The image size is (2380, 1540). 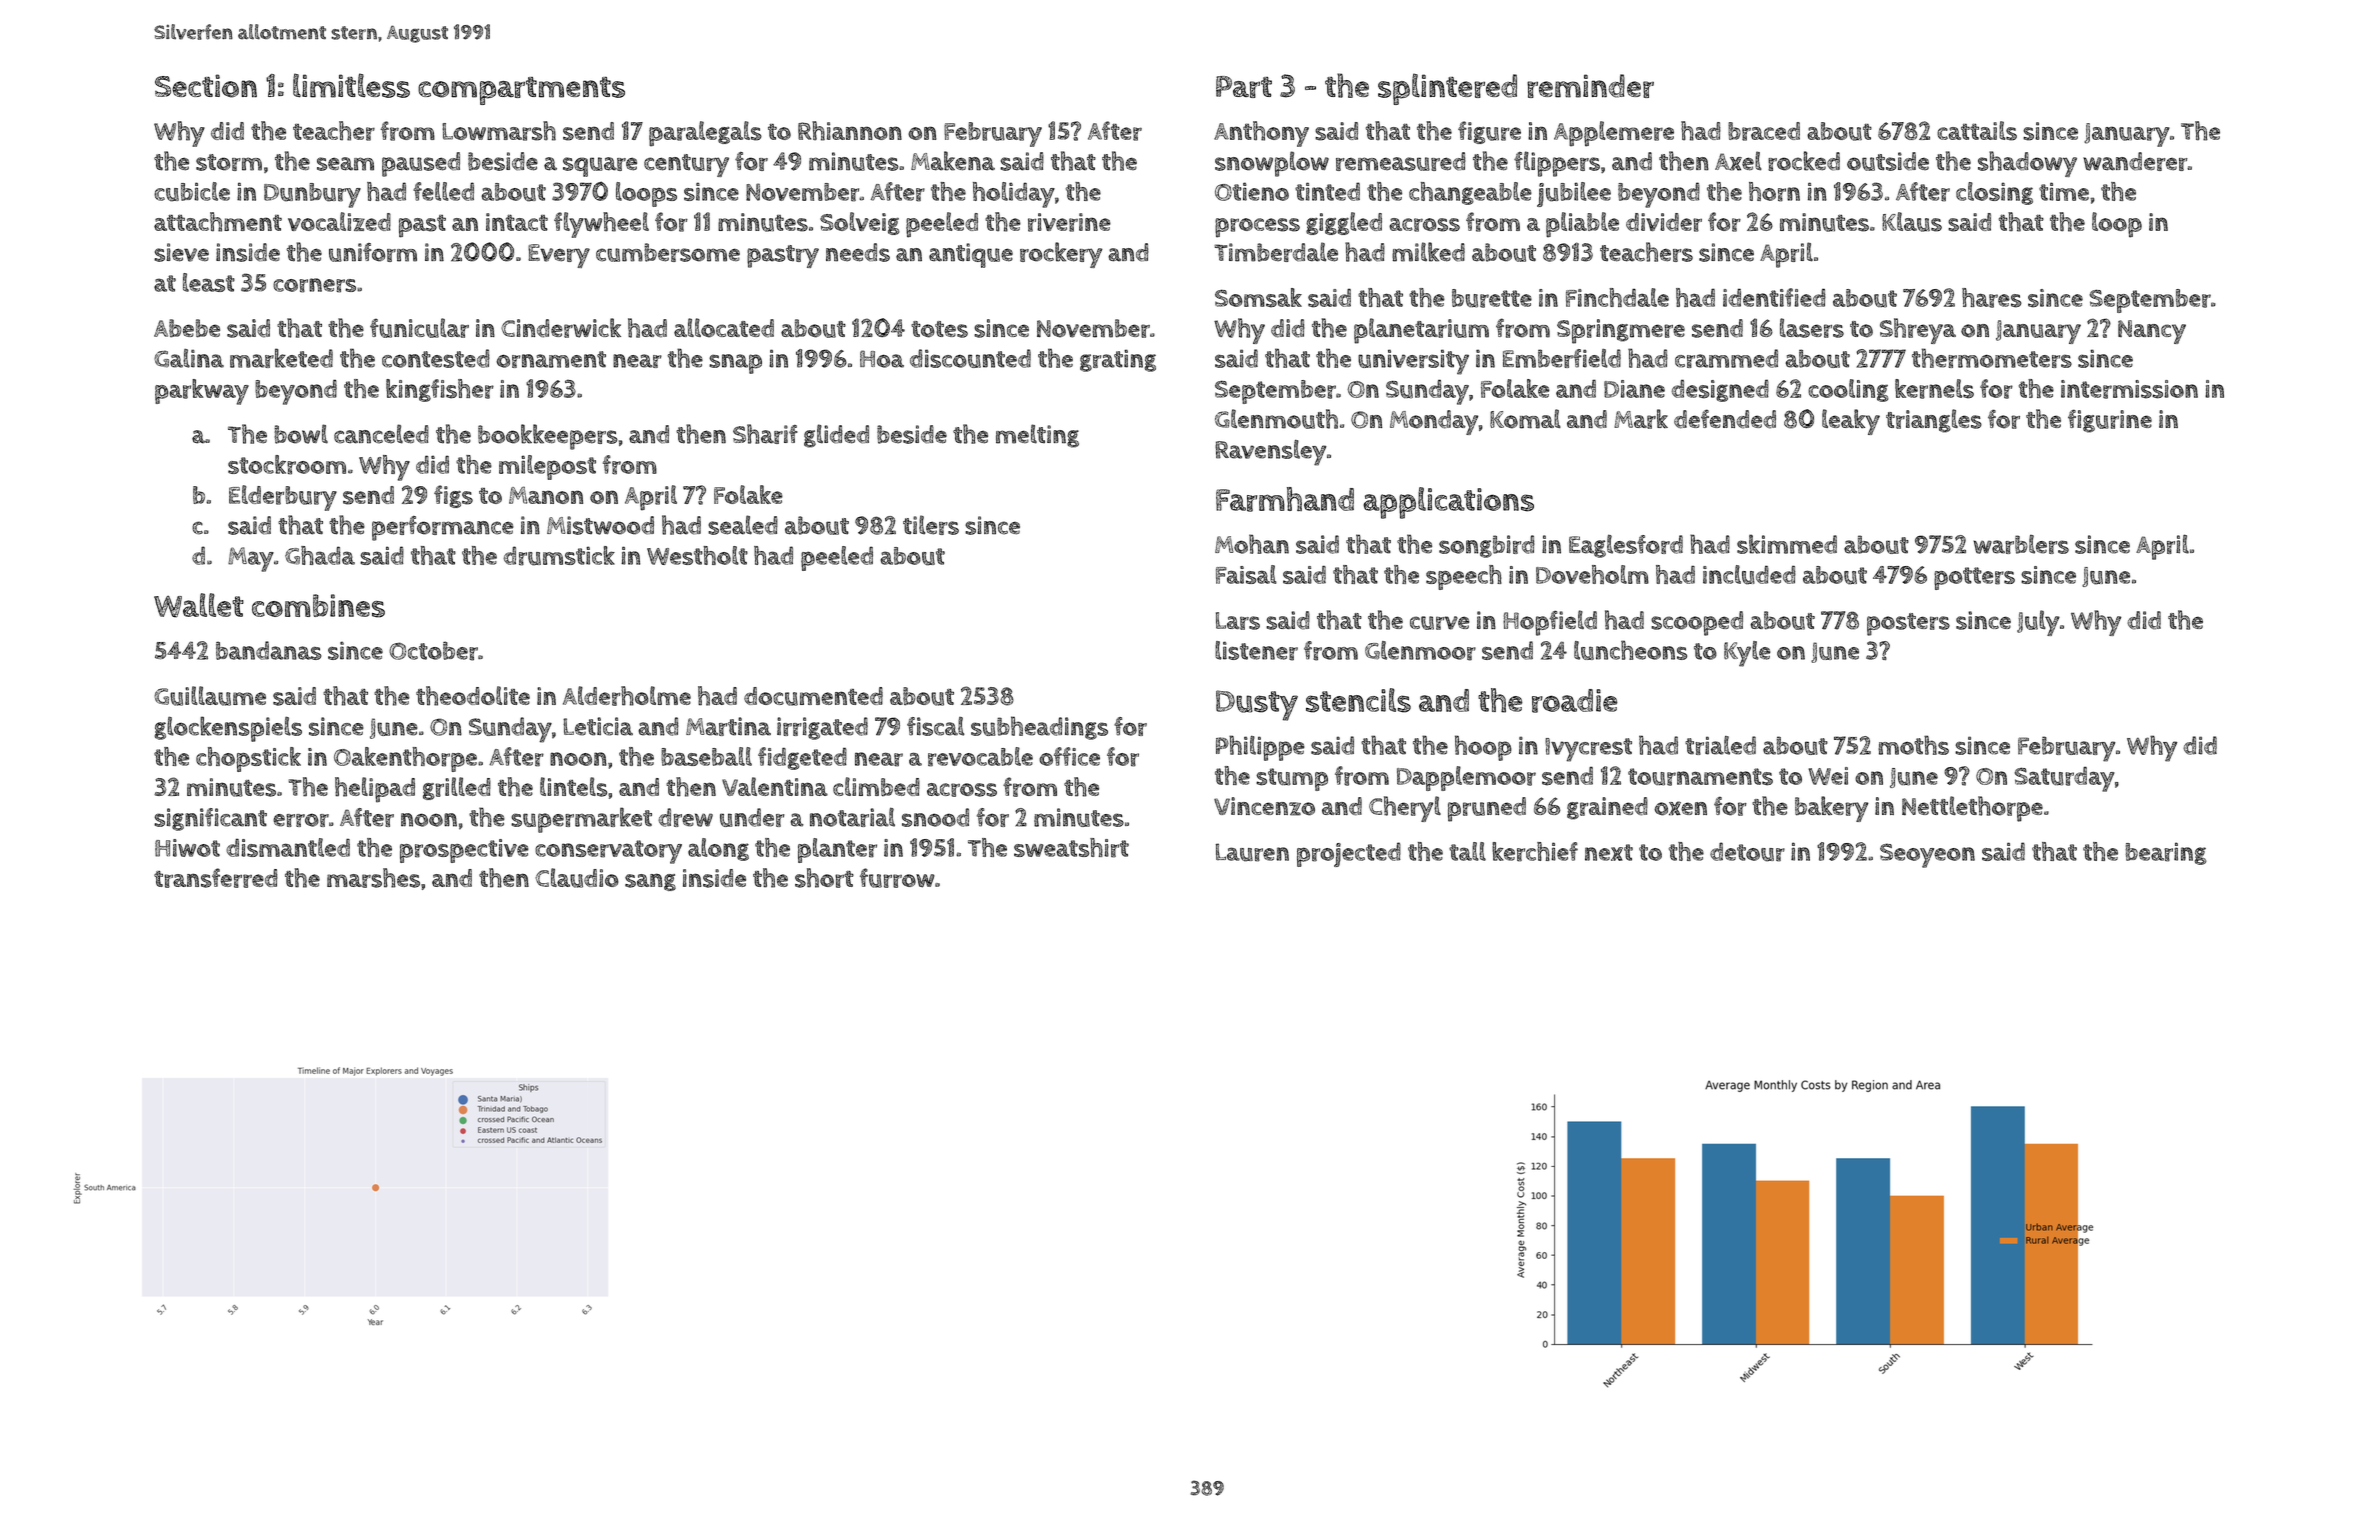 What do you see at coordinates (228, 729) in the image?
I see `glockenspiels` at bounding box center [228, 729].
